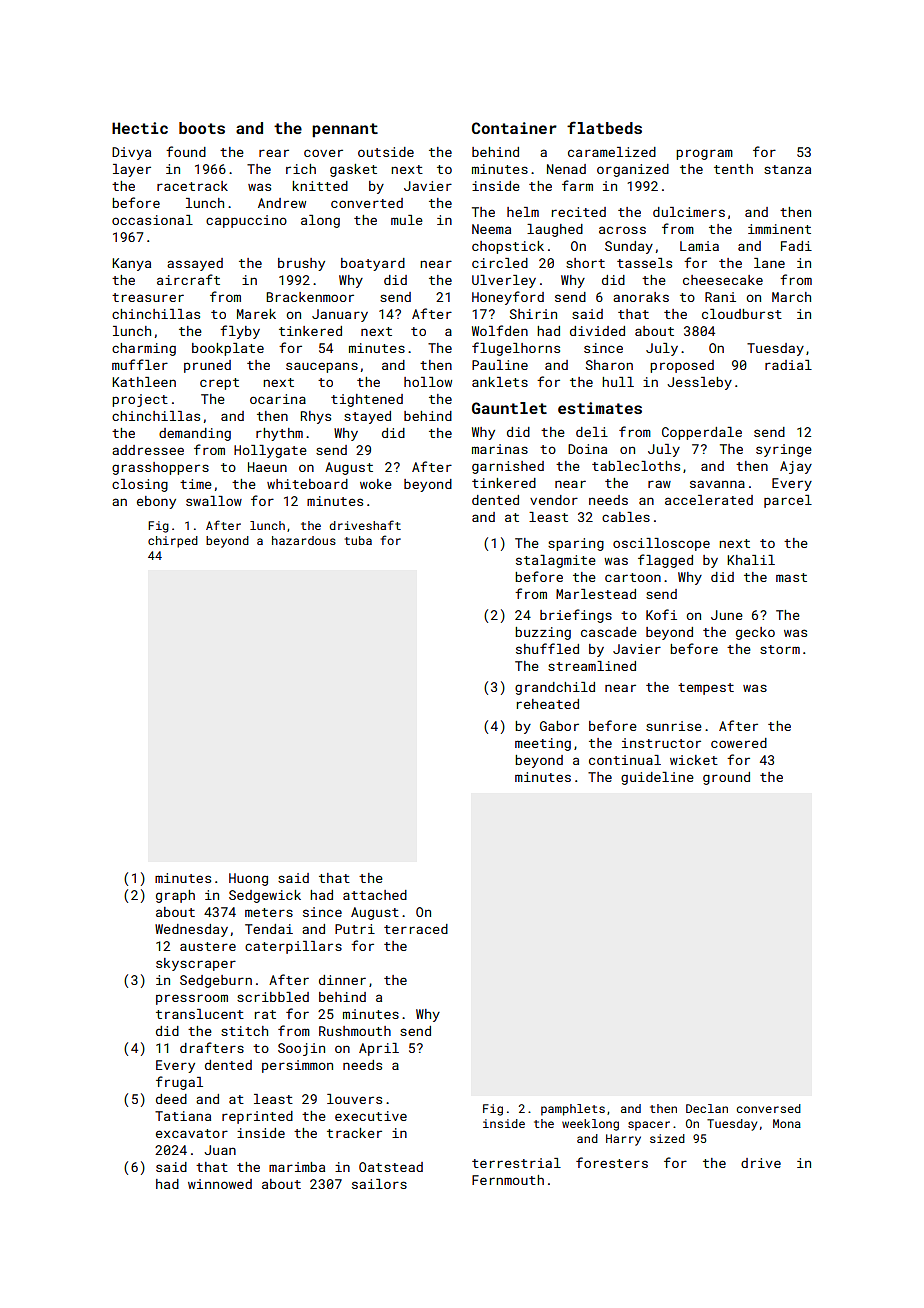  I want to click on organized, so click(633, 170).
